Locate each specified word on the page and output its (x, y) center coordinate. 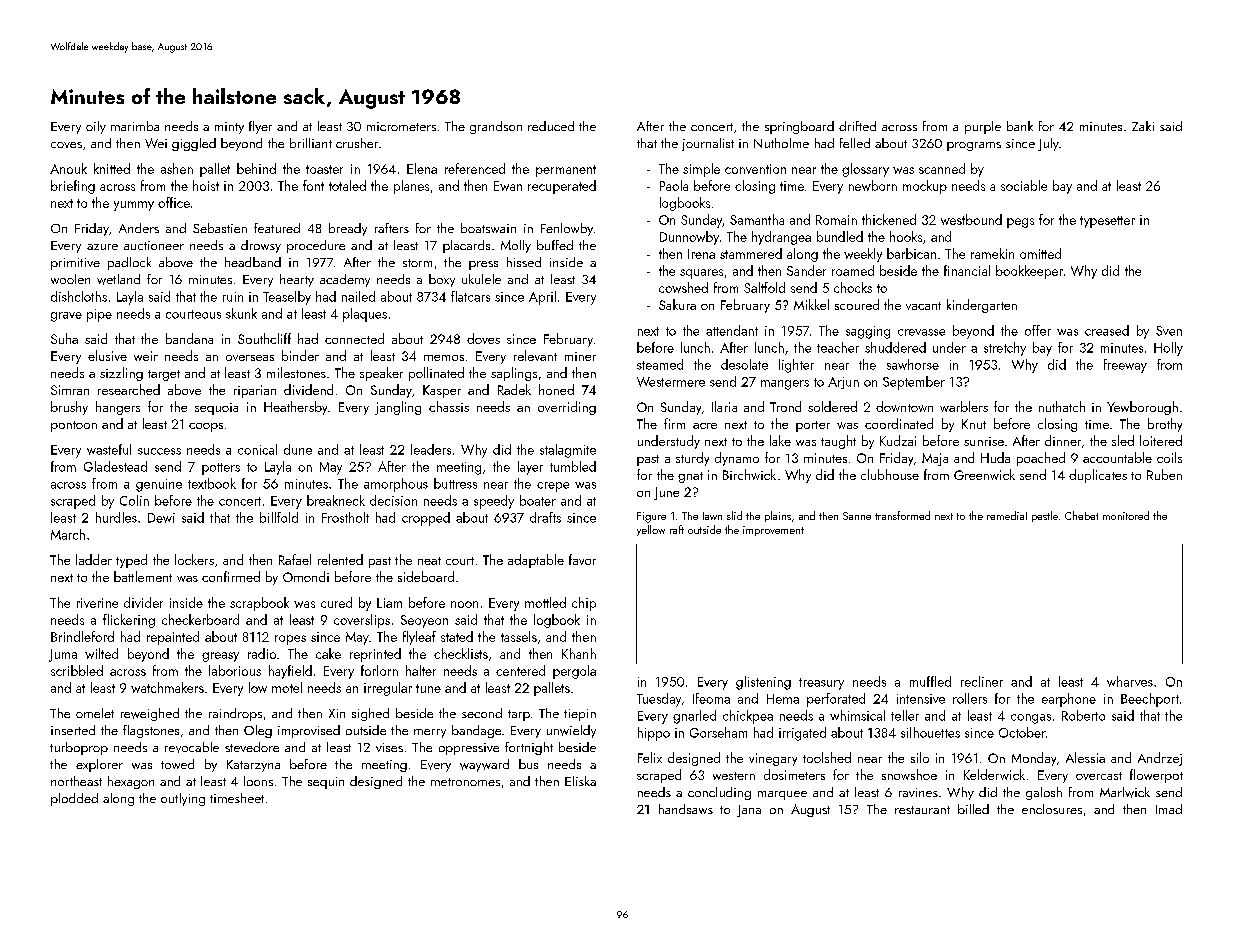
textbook (212, 483)
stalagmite (568, 451)
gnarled (694, 717)
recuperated (562, 187)
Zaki (1143, 126)
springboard (799, 127)
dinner (1063, 440)
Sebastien (220, 228)
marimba (135, 126)
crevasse (921, 332)
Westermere (671, 382)
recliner (982, 681)
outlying (183, 799)
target (164, 375)
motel (287, 687)
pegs (1020, 223)
